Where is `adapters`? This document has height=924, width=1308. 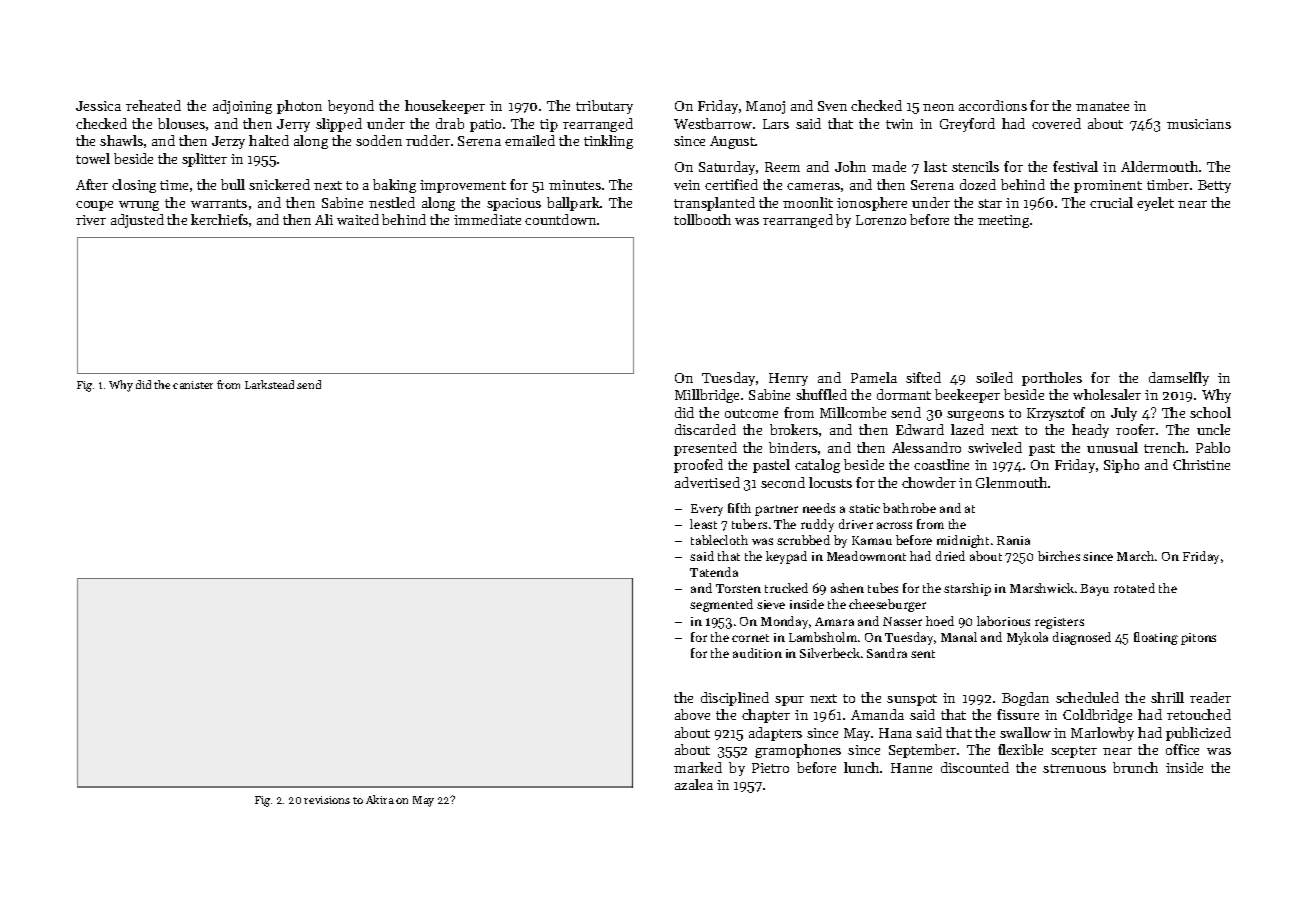
adapters is located at coordinates (775, 734).
